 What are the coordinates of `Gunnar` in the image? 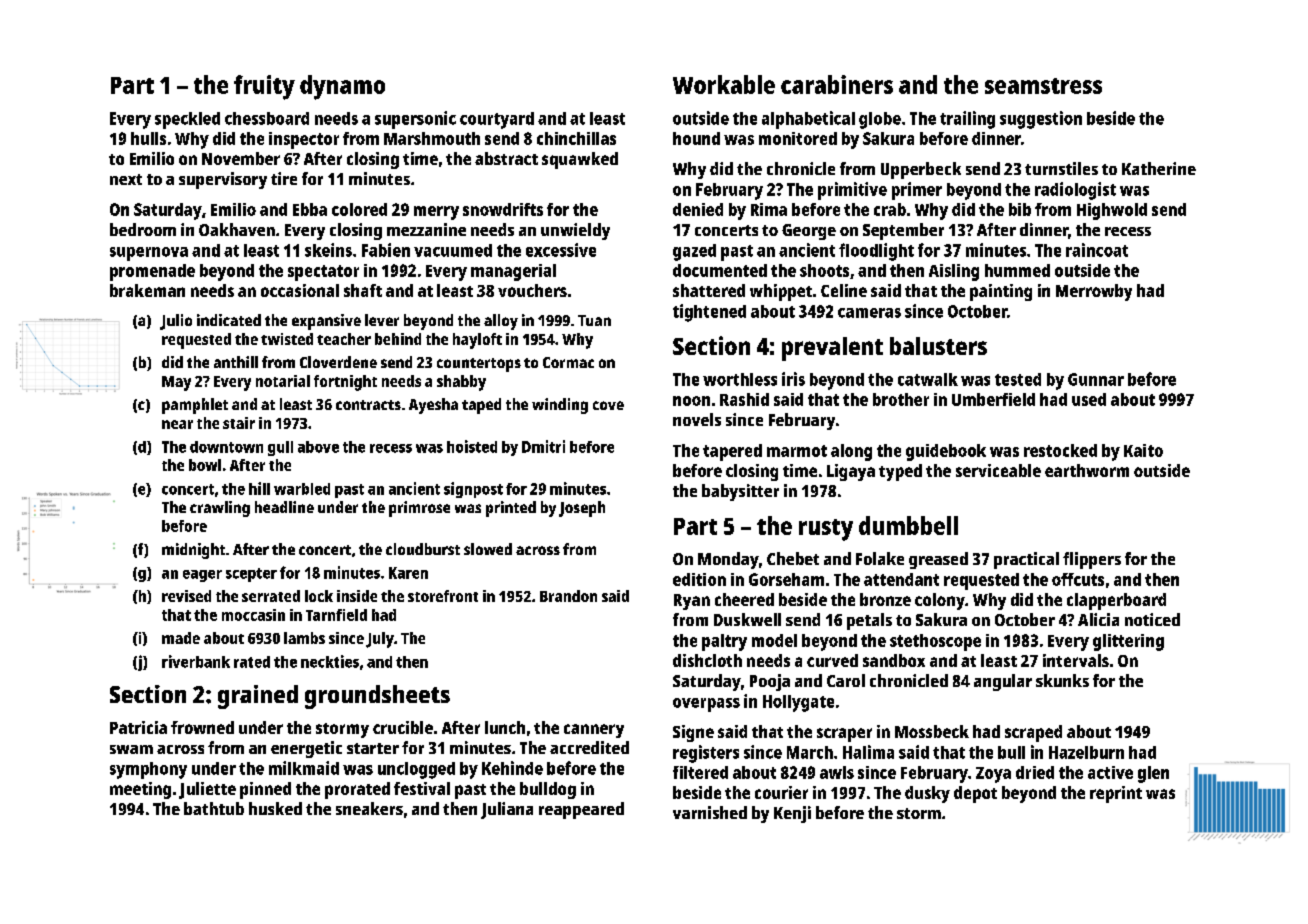 It's located at (1096, 379).
